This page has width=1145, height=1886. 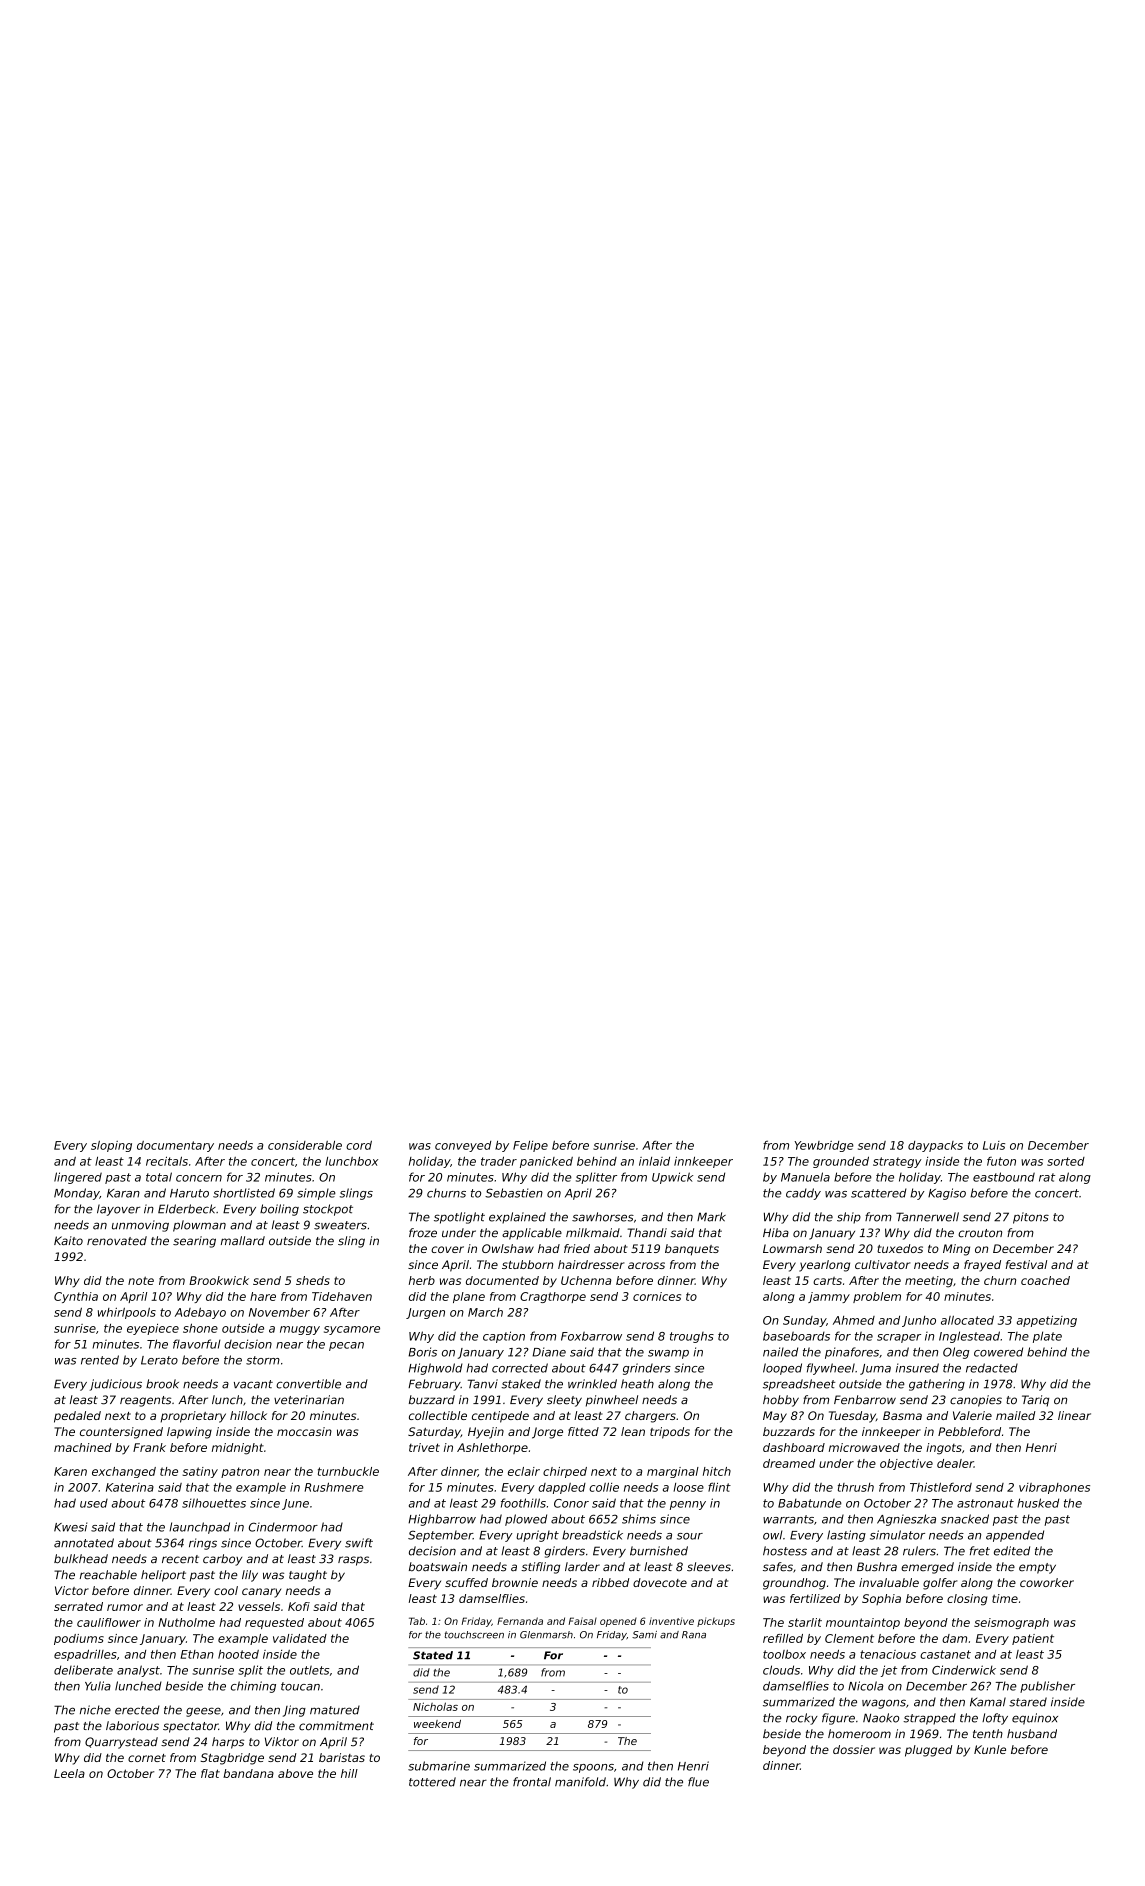 What do you see at coordinates (592, 1535) in the page?
I see `breadstick` at bounding box center [592, 1535].
